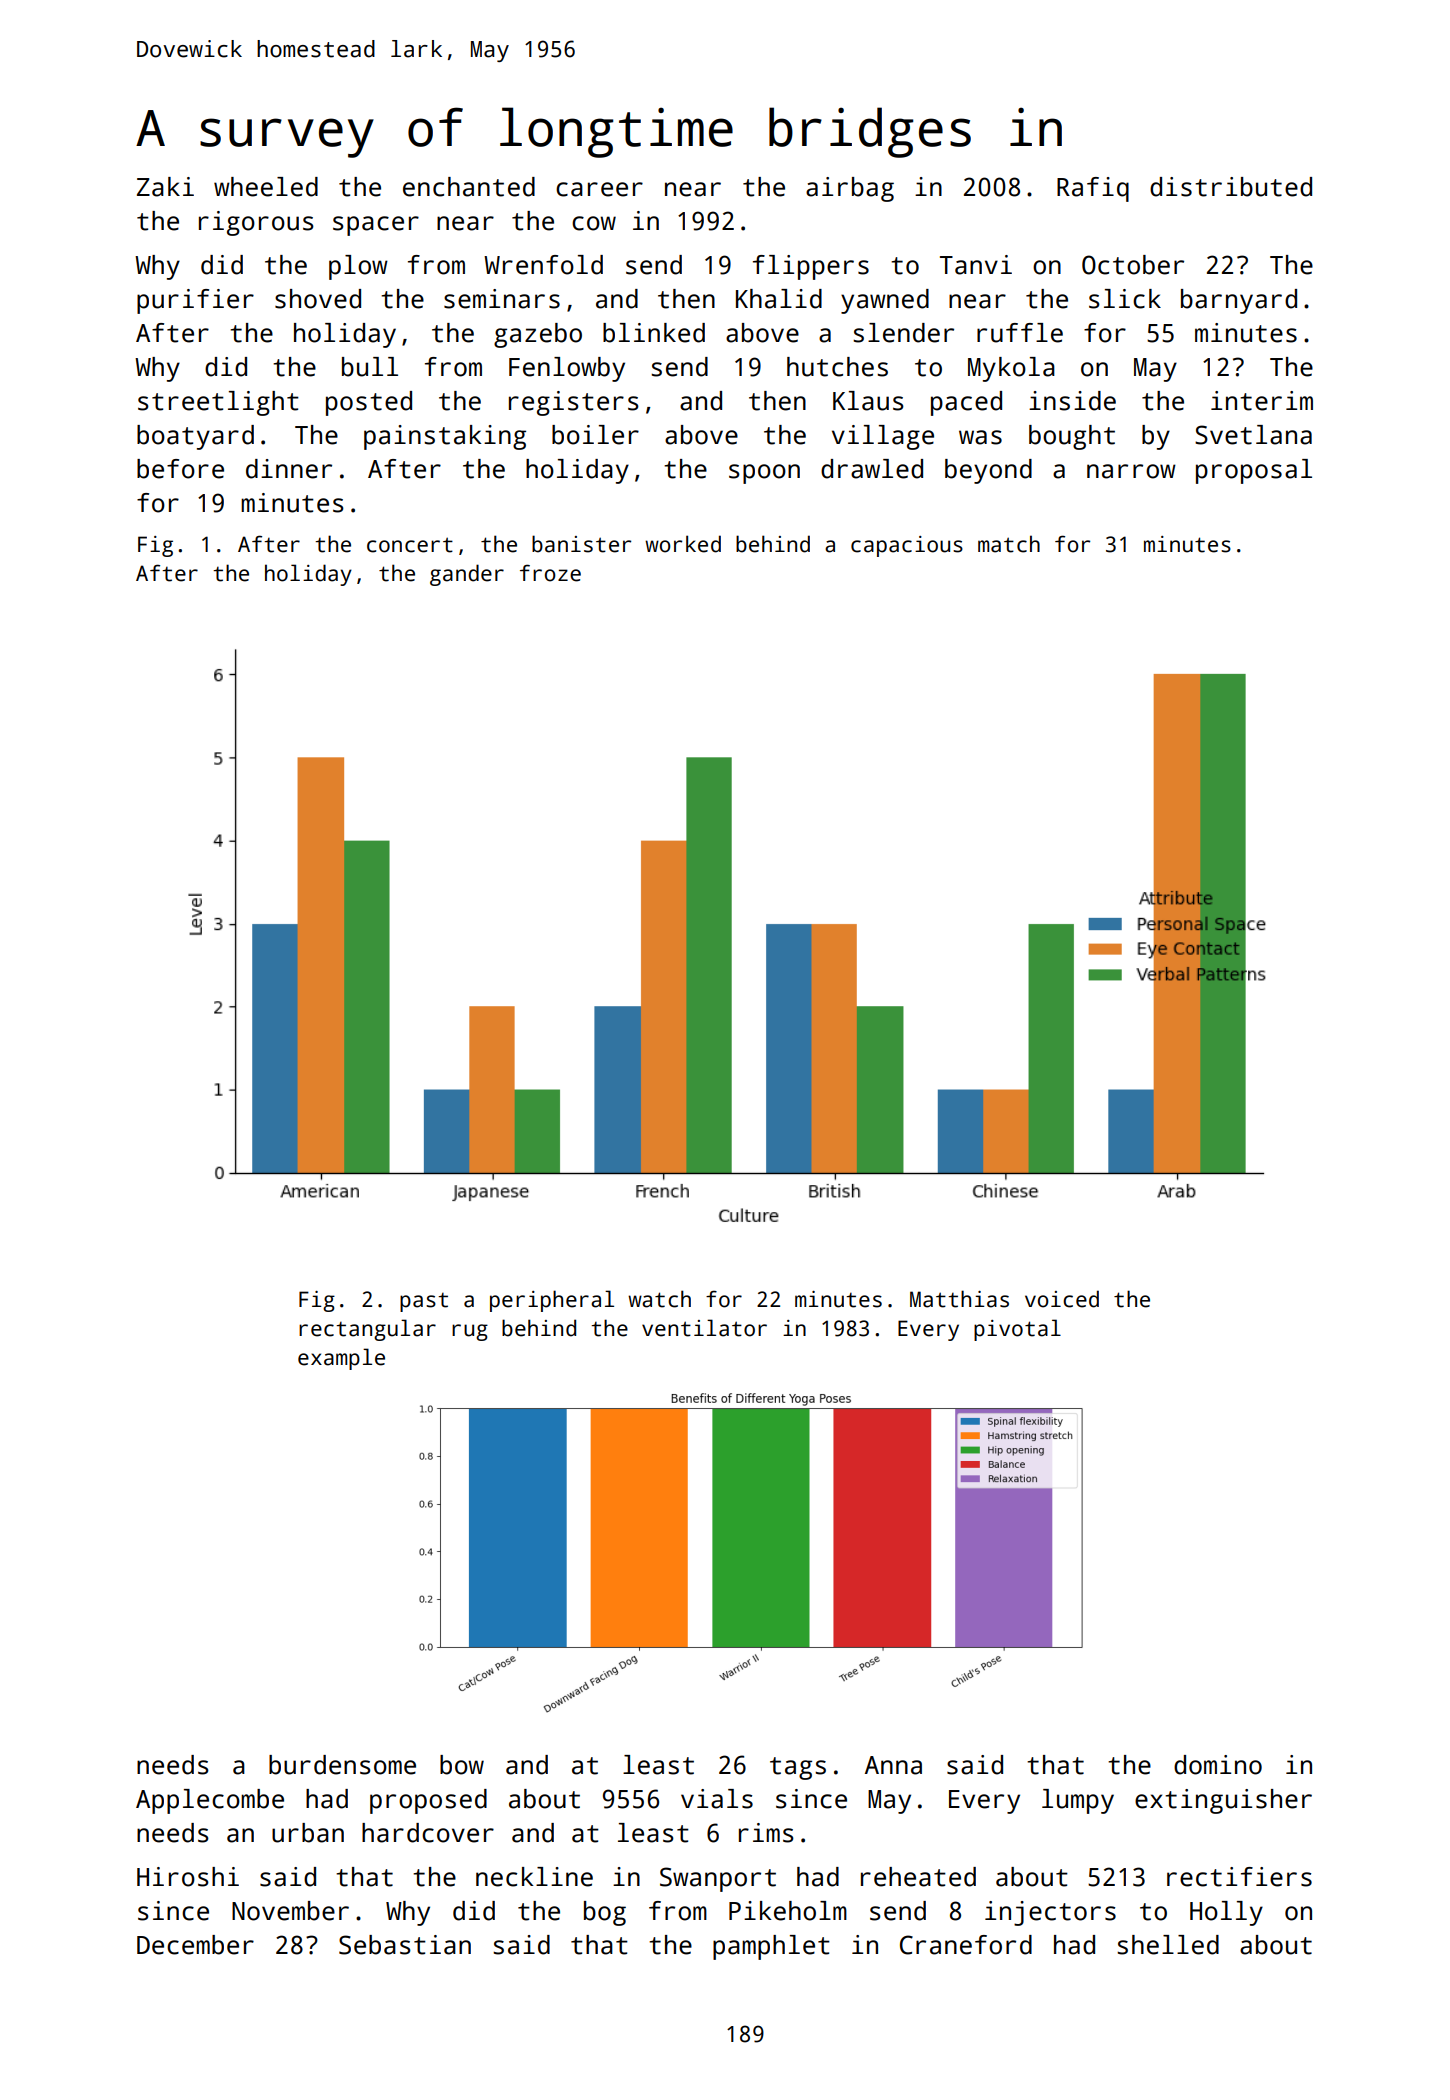 The height and width of the screenshot is (2100, 1450). I want to click on burdensome, so click(342, 1765).
